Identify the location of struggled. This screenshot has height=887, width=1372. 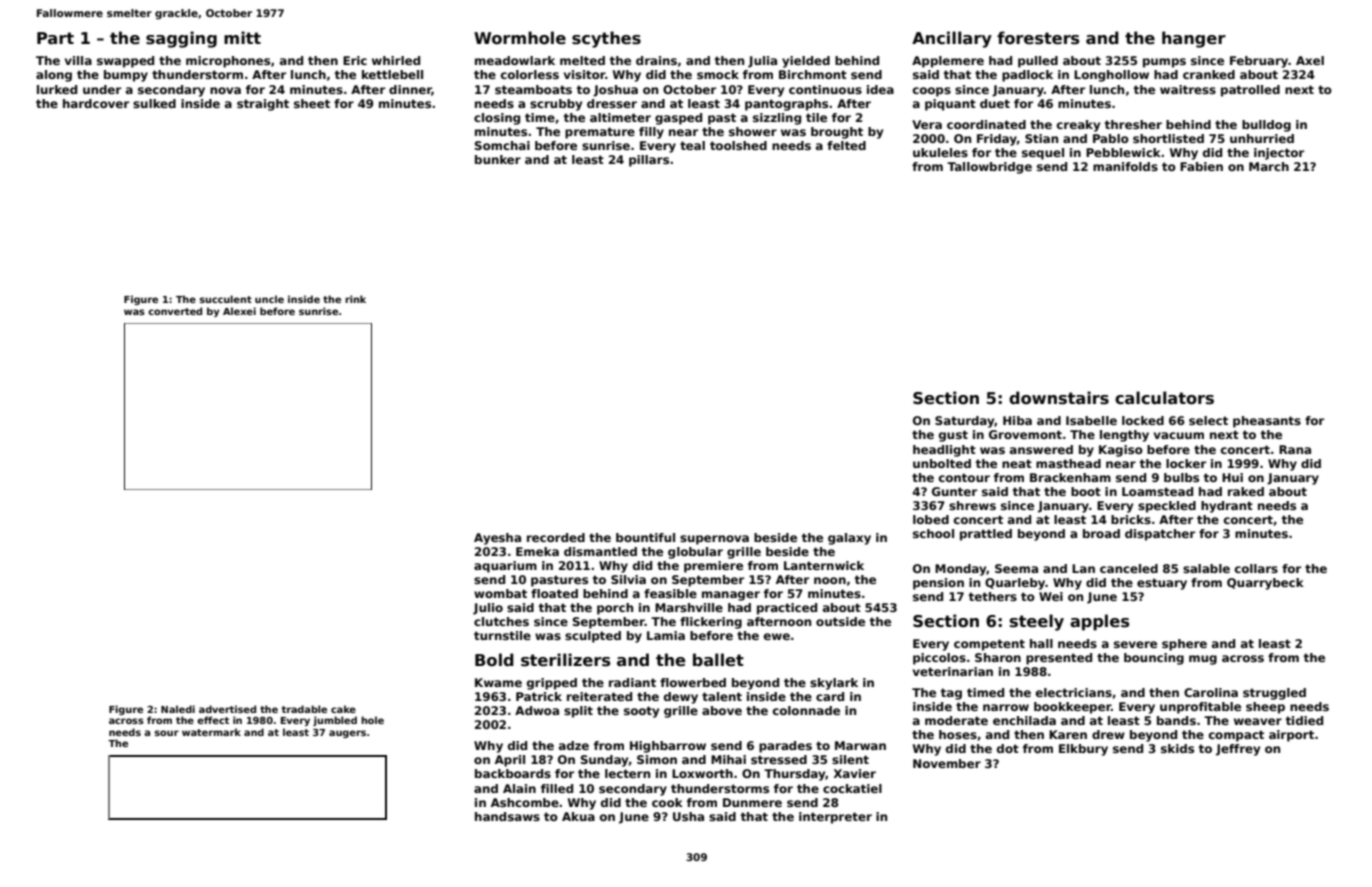
(1274, 694).
